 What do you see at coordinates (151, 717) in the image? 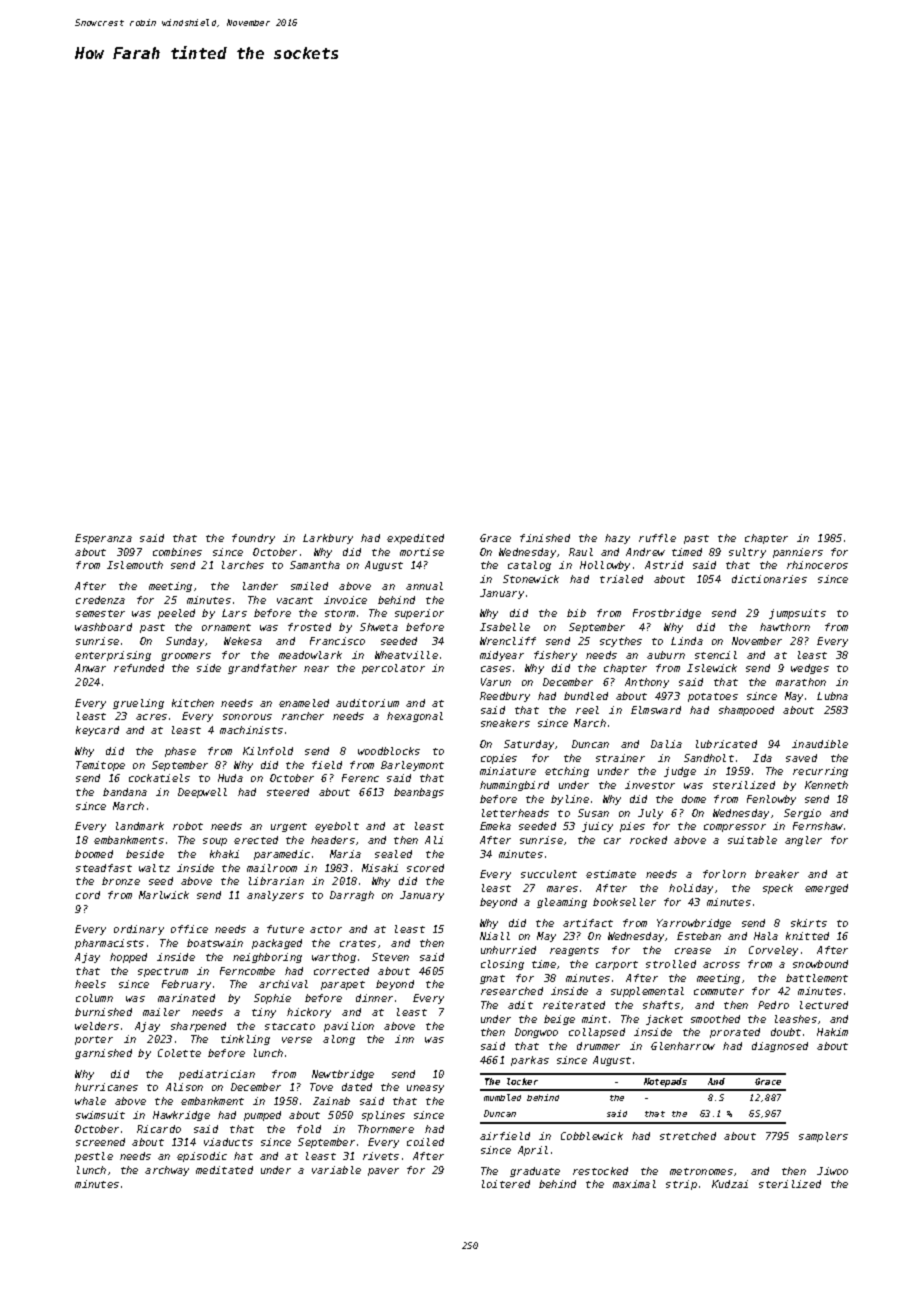
I see `acres` at bounding box center [151, 717].
